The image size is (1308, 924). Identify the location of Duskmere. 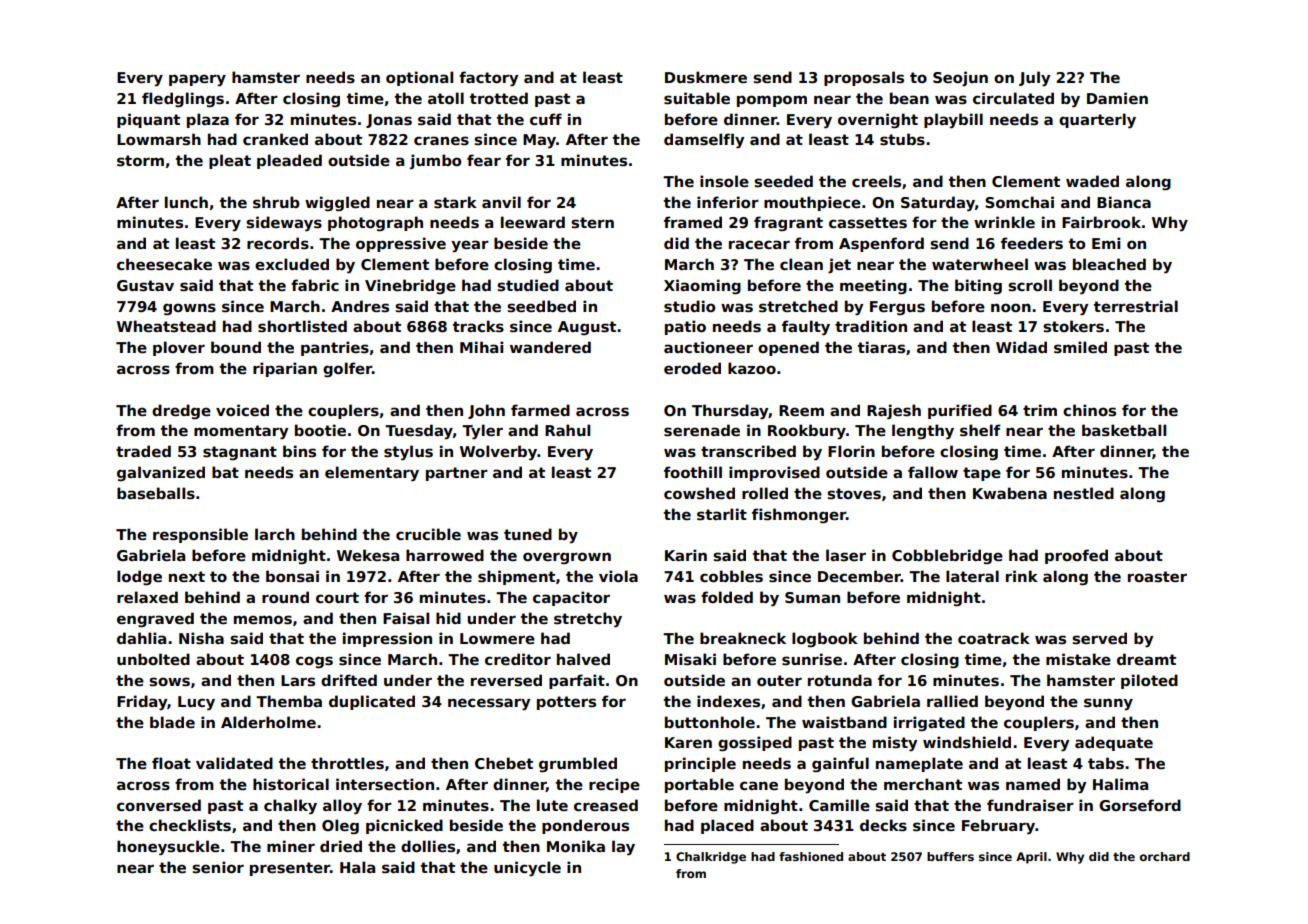
(706, 77).
